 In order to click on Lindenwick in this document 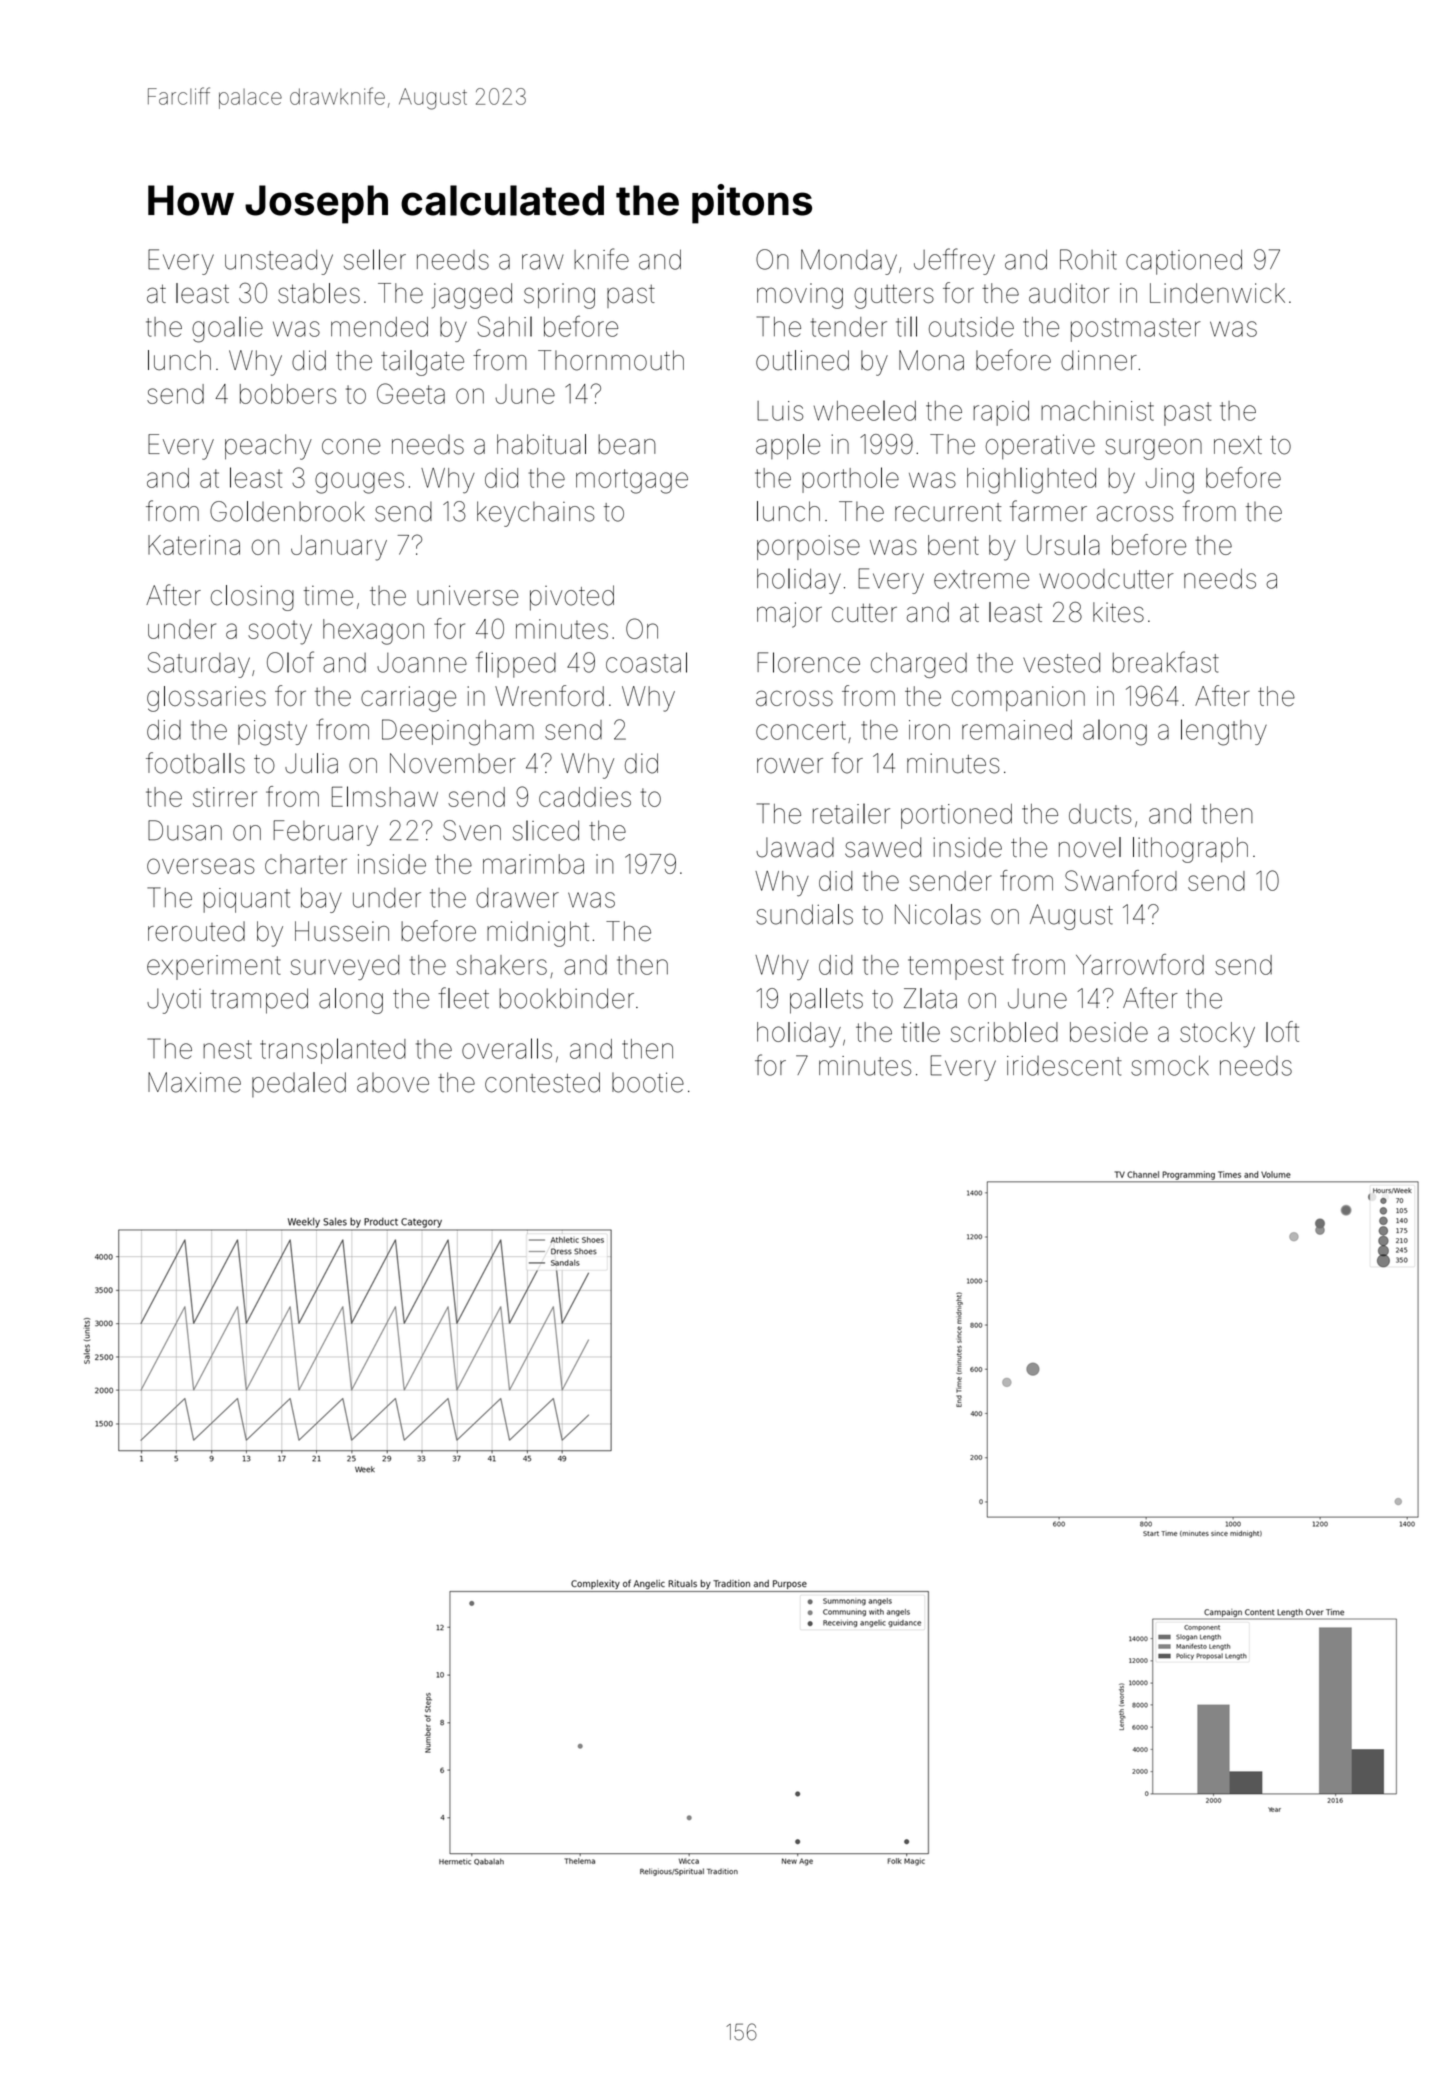, I will do `click(1217, 293)`.
